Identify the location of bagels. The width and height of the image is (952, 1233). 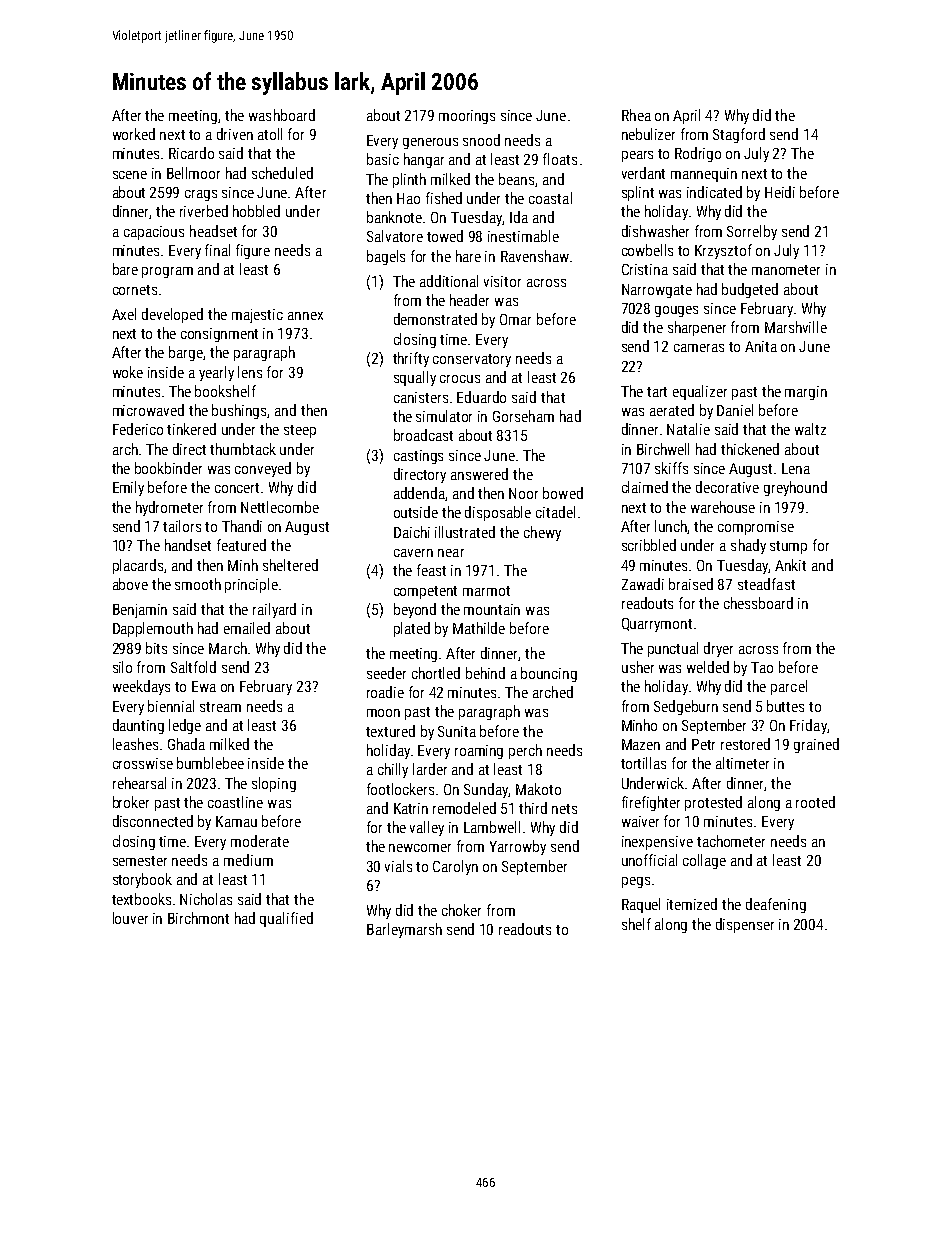
(386, 257).
